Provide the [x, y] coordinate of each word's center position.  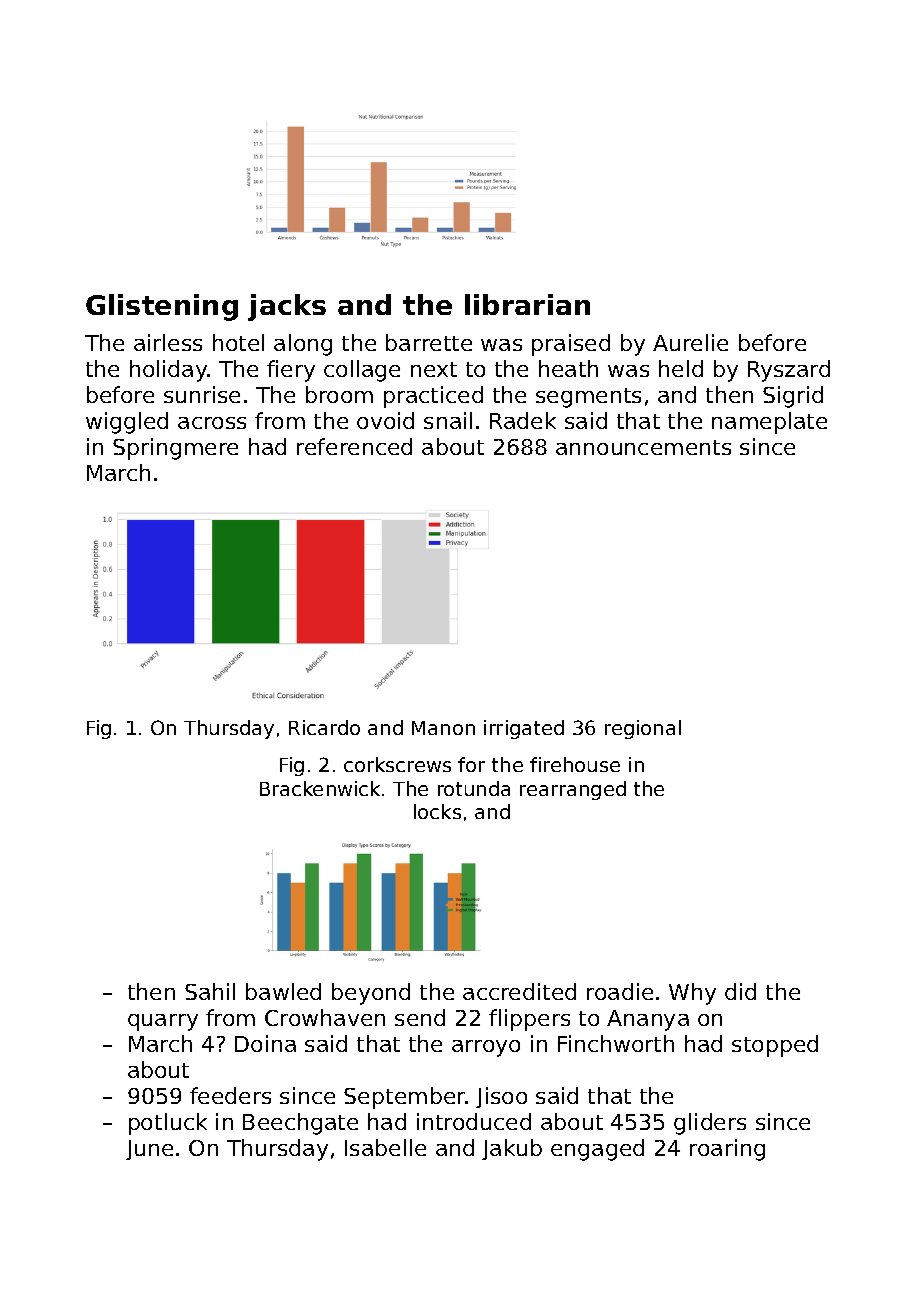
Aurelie [690, 342]
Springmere [175, 449]
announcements [643, 447]
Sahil [210, 991]
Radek [523, 420]
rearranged [573, 790]
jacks [287, 307]
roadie [620, 991]
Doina [265, 1043]
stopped [775, 1046]
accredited [519, 991]
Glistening [162, 307]
